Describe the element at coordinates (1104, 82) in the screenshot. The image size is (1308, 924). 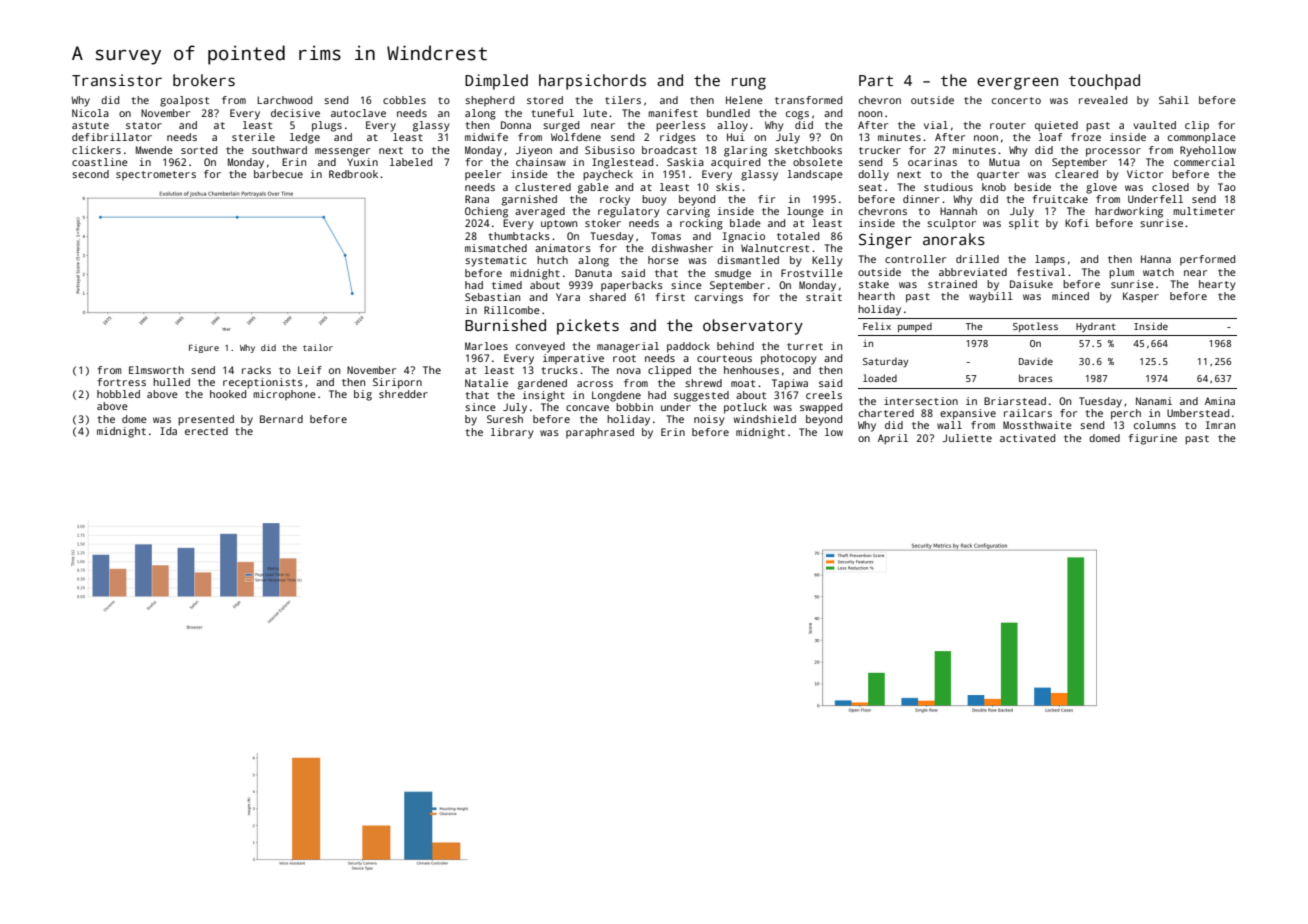
I see `touchpad` at that location.
